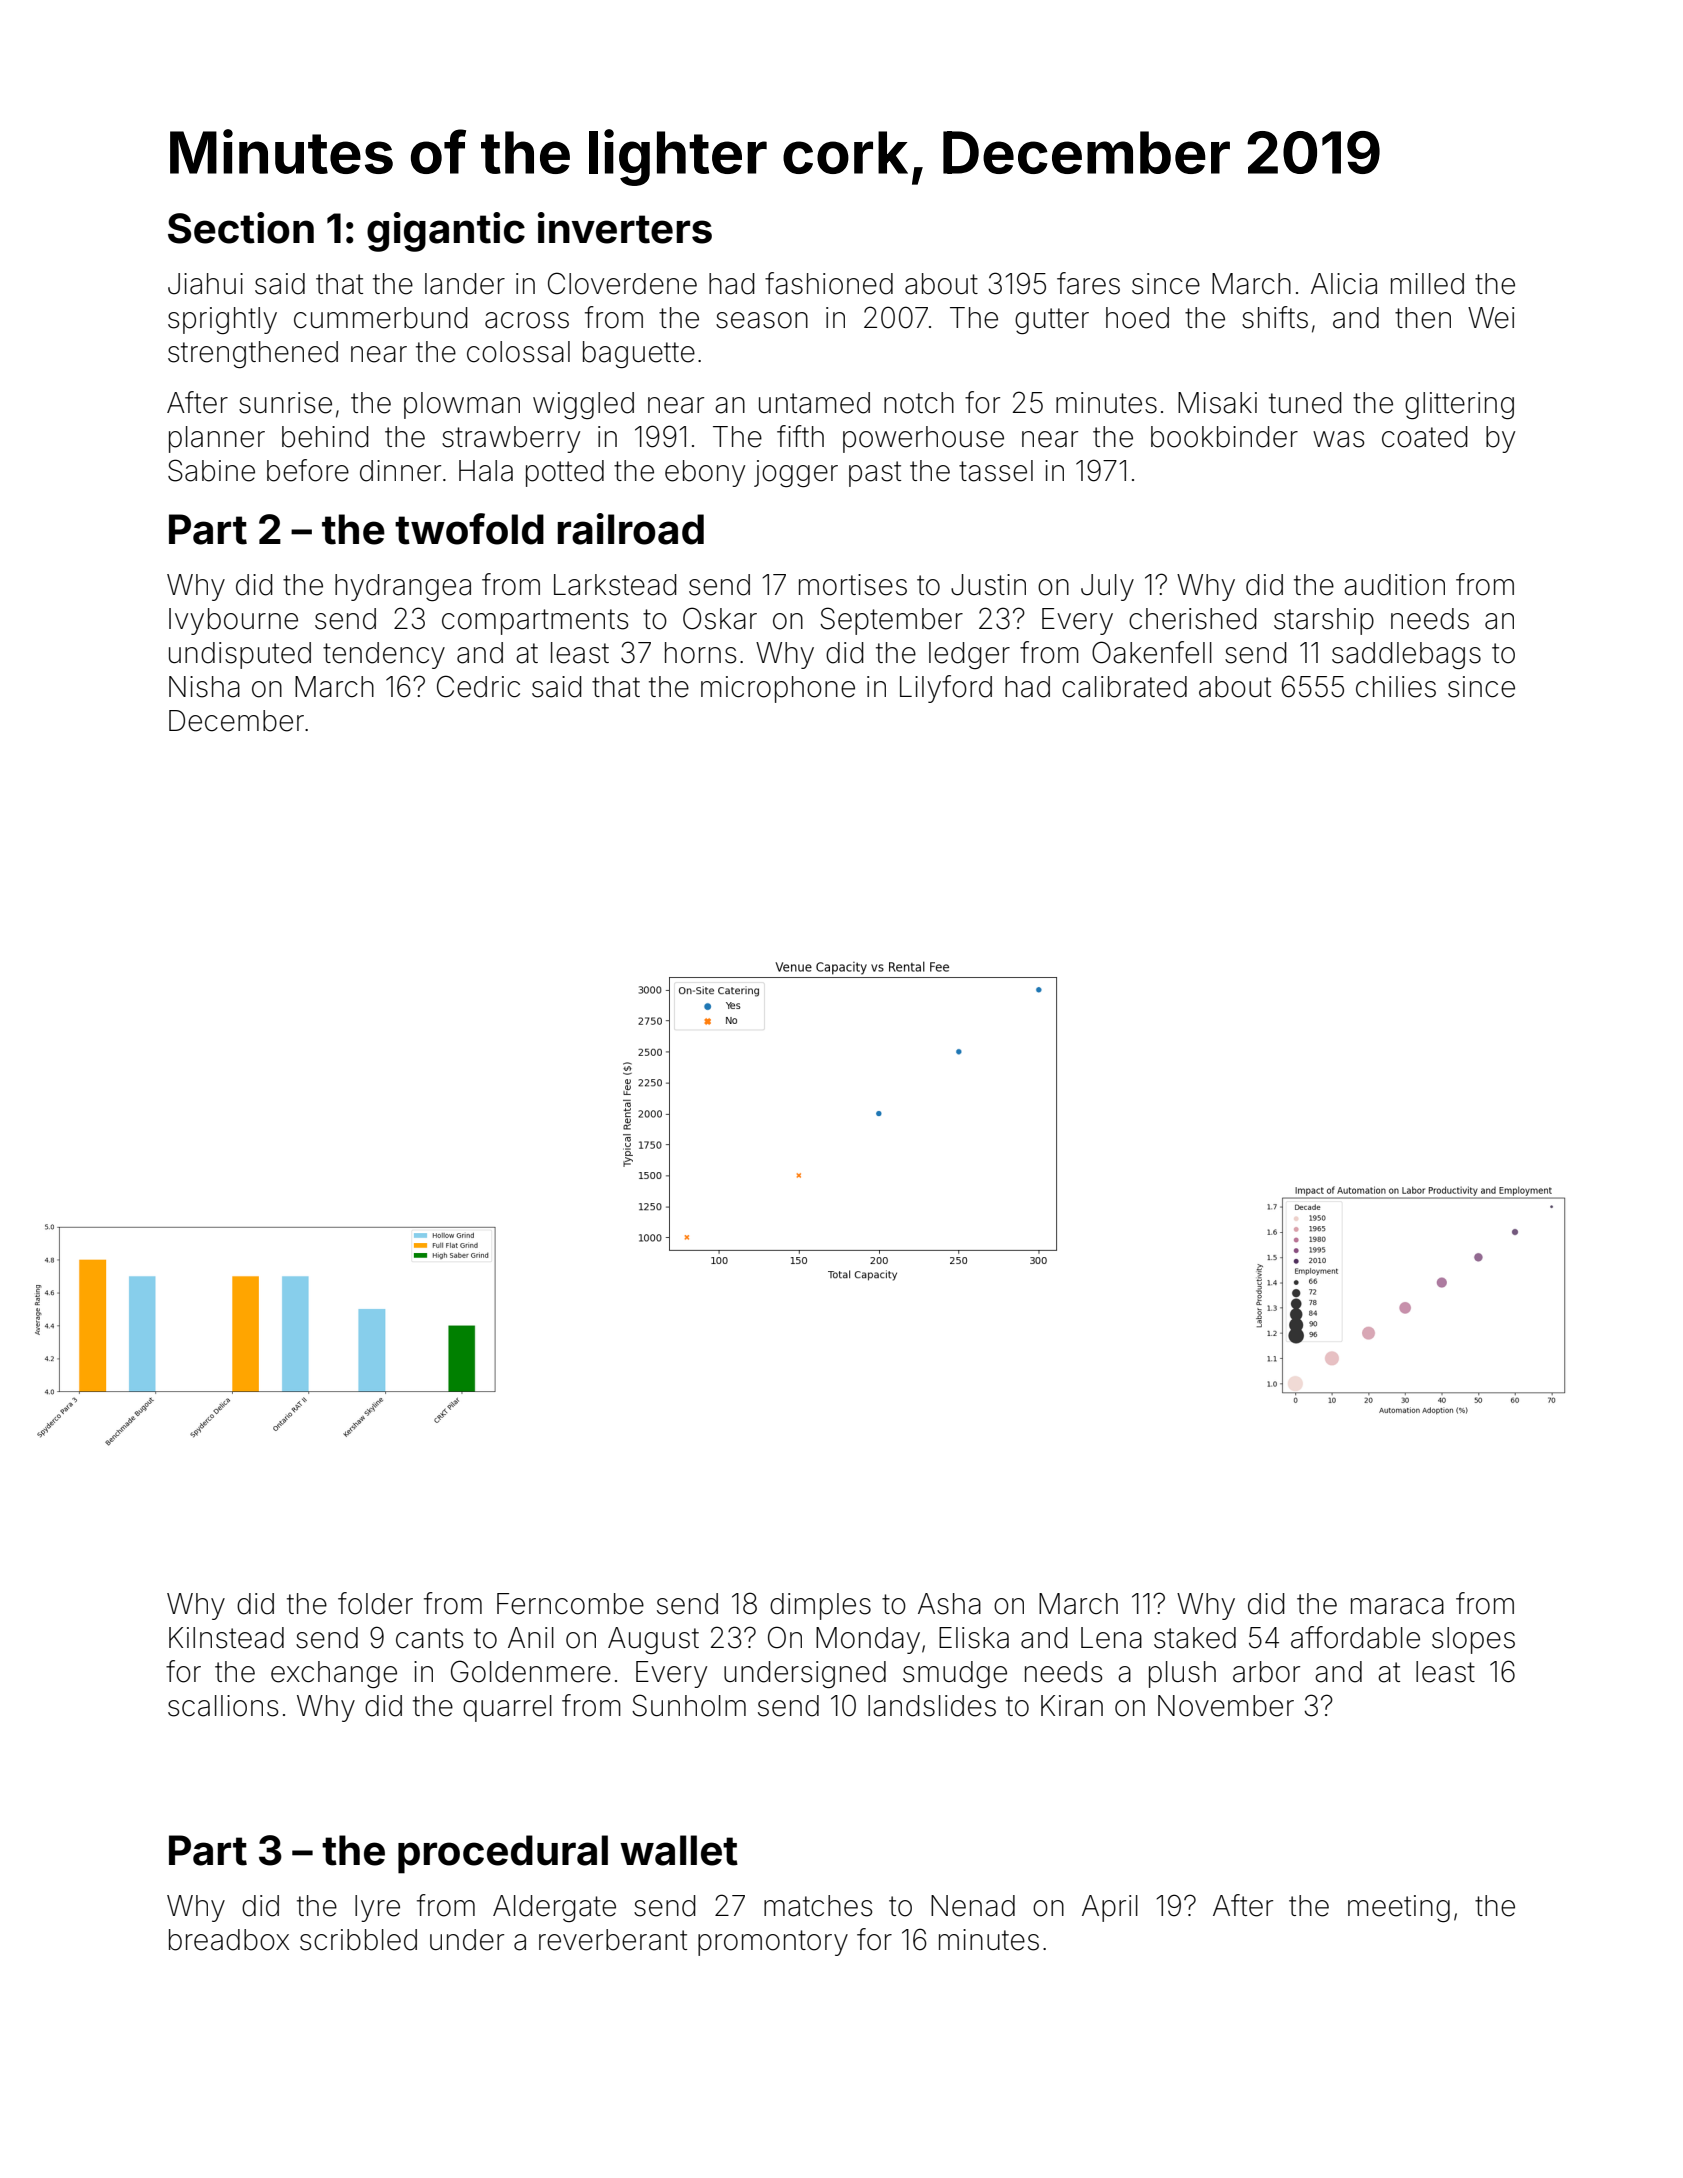 This page has height=2178, width=1683. What do you see at coordinates (778, 689) in the page?
I see `microphone` at bounding box center [778, 689].
